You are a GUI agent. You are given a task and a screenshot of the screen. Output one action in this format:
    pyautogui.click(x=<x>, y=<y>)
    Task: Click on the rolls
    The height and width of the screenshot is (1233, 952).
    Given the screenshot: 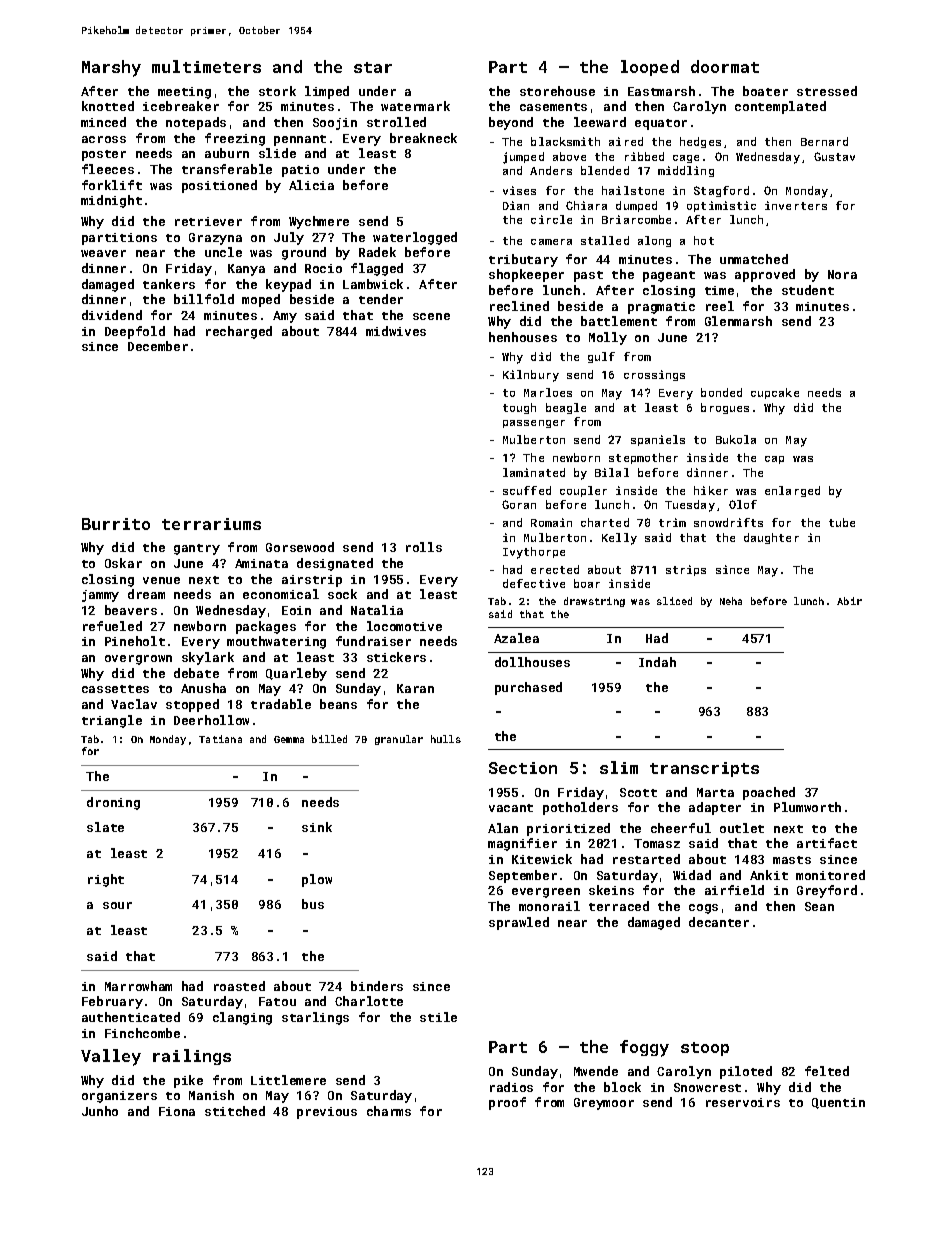 What is the action you would take?
    pyautogui.click(x=424, y=547)
